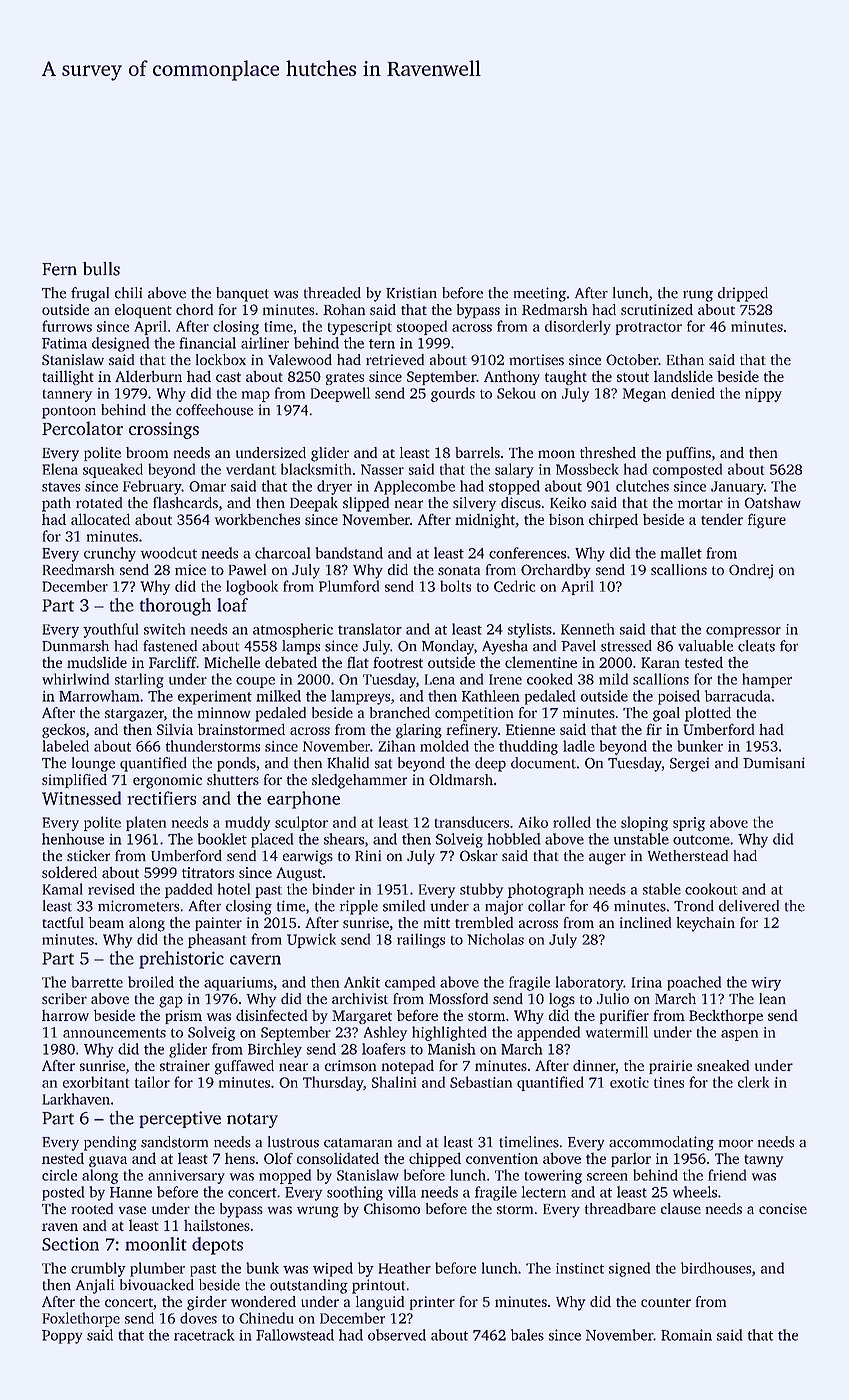  I want to click on meeting, so click(540, 294).
